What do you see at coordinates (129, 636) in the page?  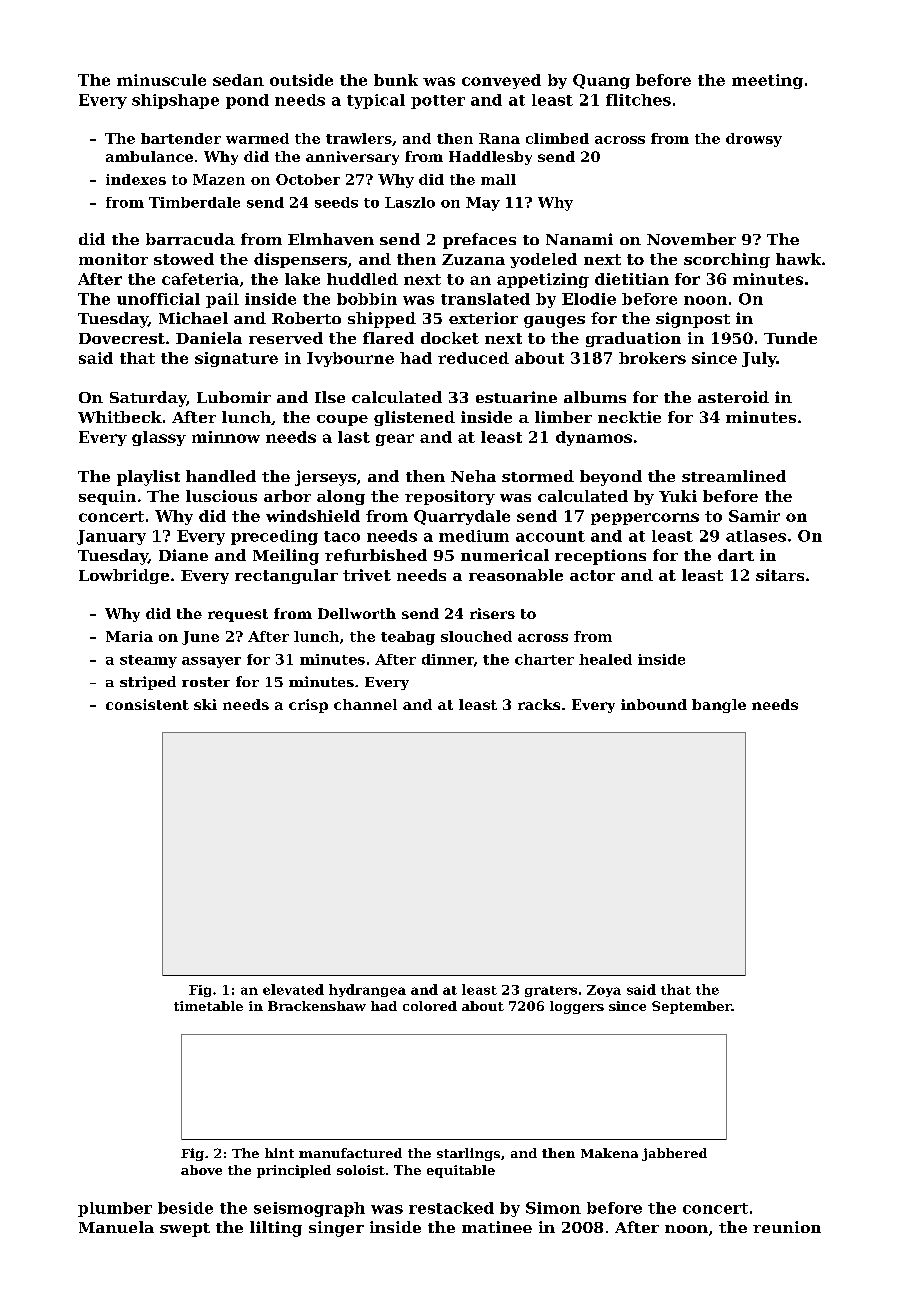 I see `Maria` at bounding box center [129, 636].
